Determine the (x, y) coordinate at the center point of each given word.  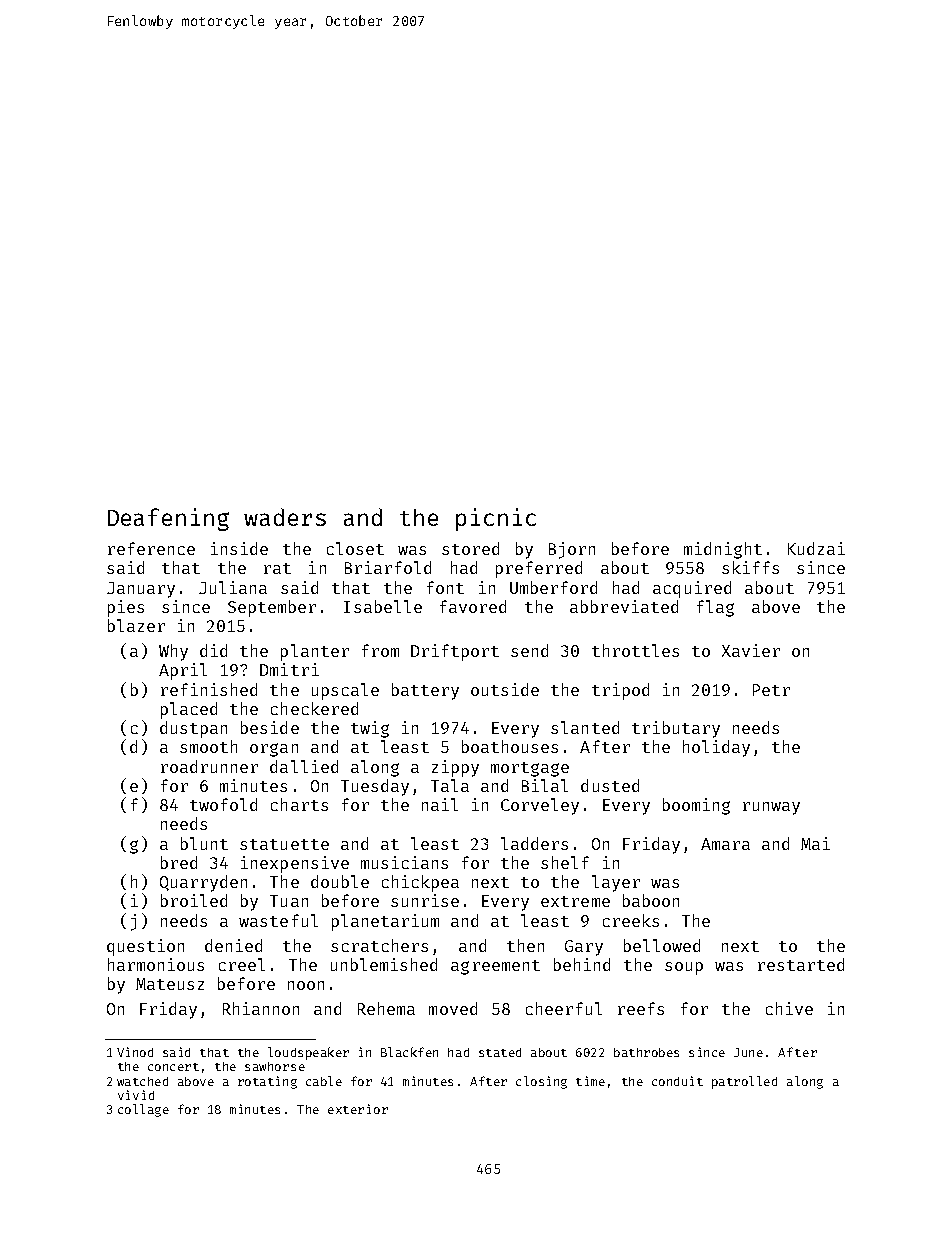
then (525, 945)
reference (151, 548)
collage (143, 1110)
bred (179, 862)
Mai (815, 843)
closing (541, 1082)
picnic (496, 519)
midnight (723, 550)
